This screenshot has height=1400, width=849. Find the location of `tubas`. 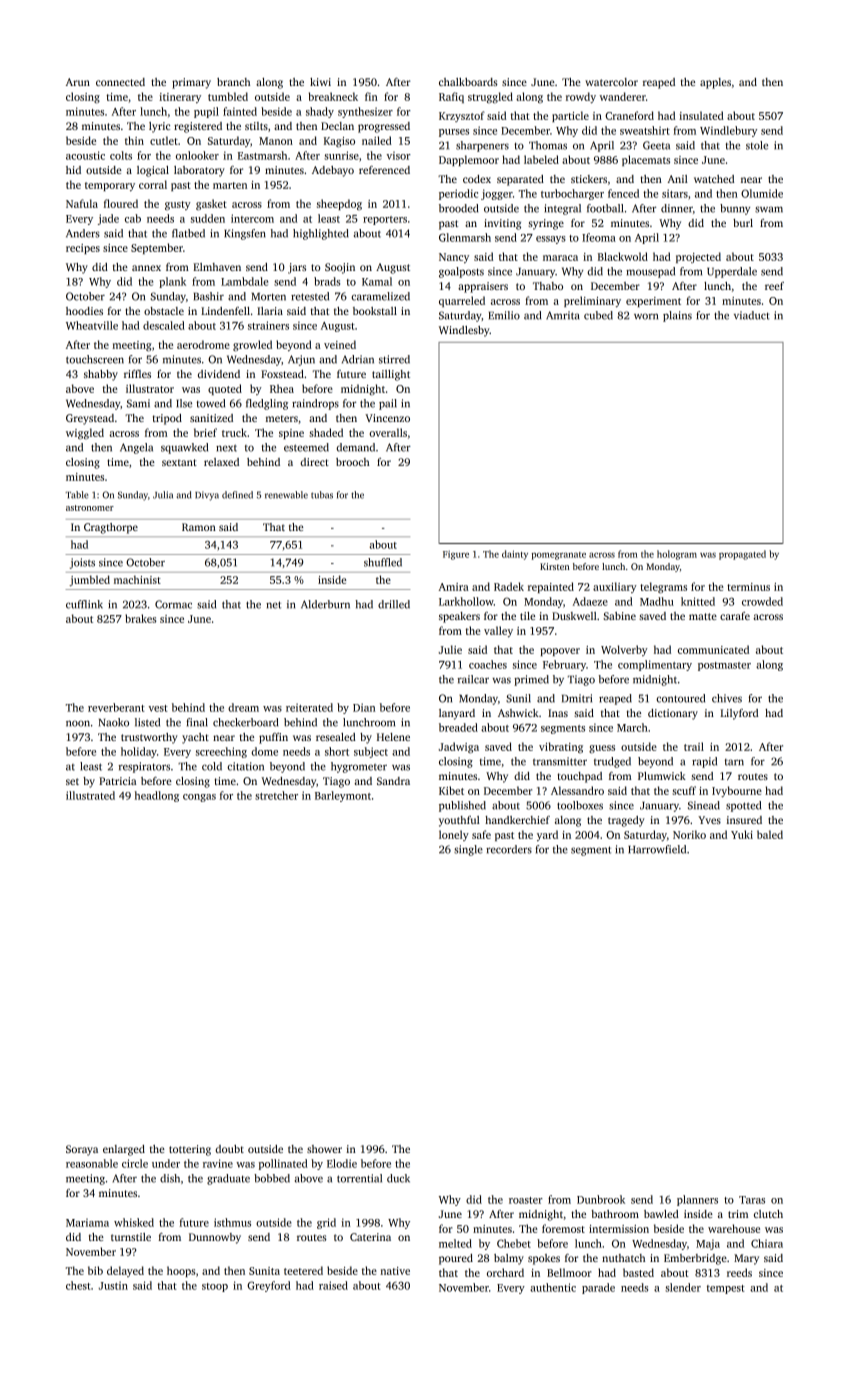

tubas is located at coordinates (322, 495).
